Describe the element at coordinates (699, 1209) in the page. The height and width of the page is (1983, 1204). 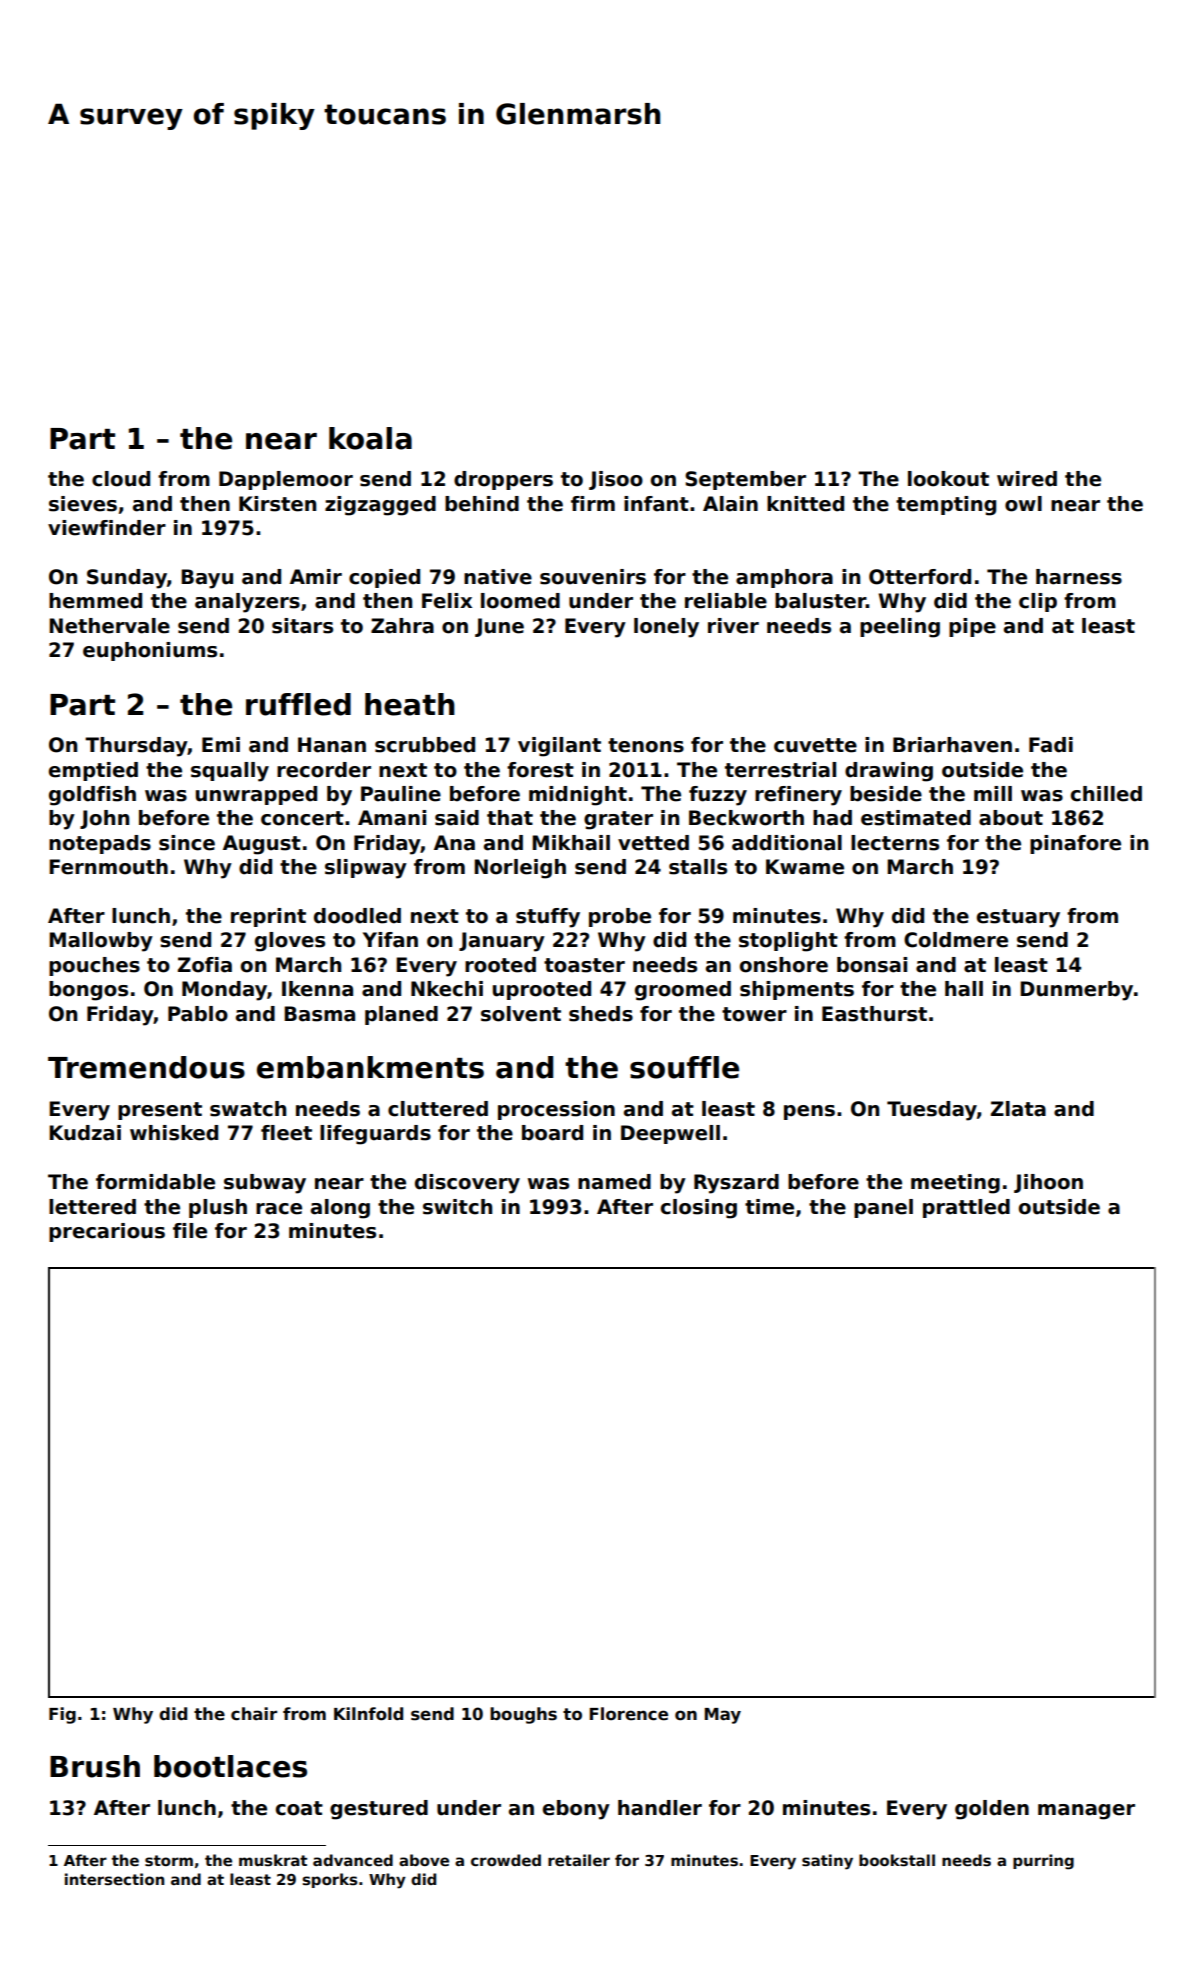
I see `closing` at that location.
